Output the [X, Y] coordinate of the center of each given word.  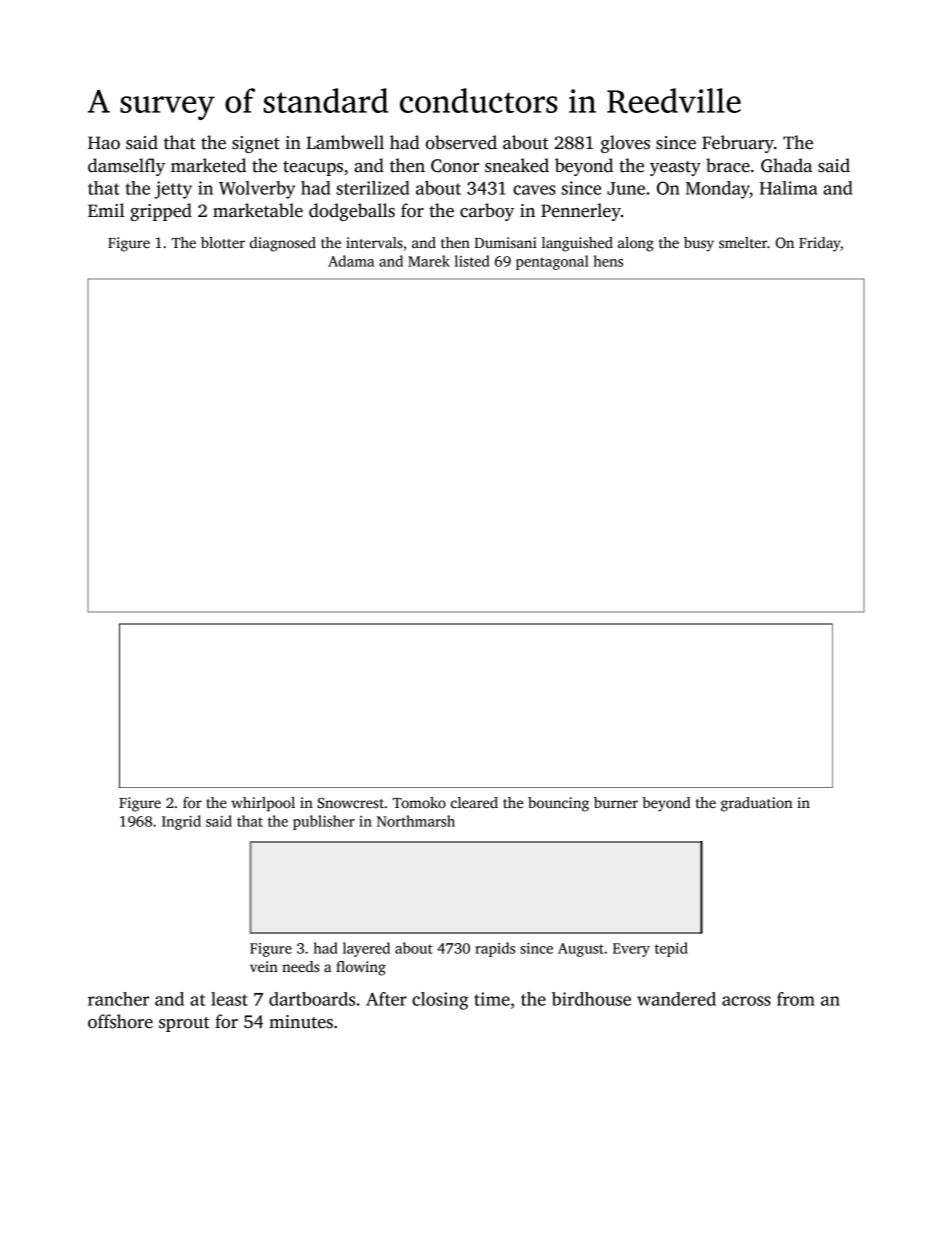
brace [728, 165]
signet [256, 144]
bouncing [558, 804]
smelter [743, 242]
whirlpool [263, 804]
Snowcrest [350, 802]
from [796, 999]
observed [461, 142]
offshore [120, 1021]
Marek [429, 261]
